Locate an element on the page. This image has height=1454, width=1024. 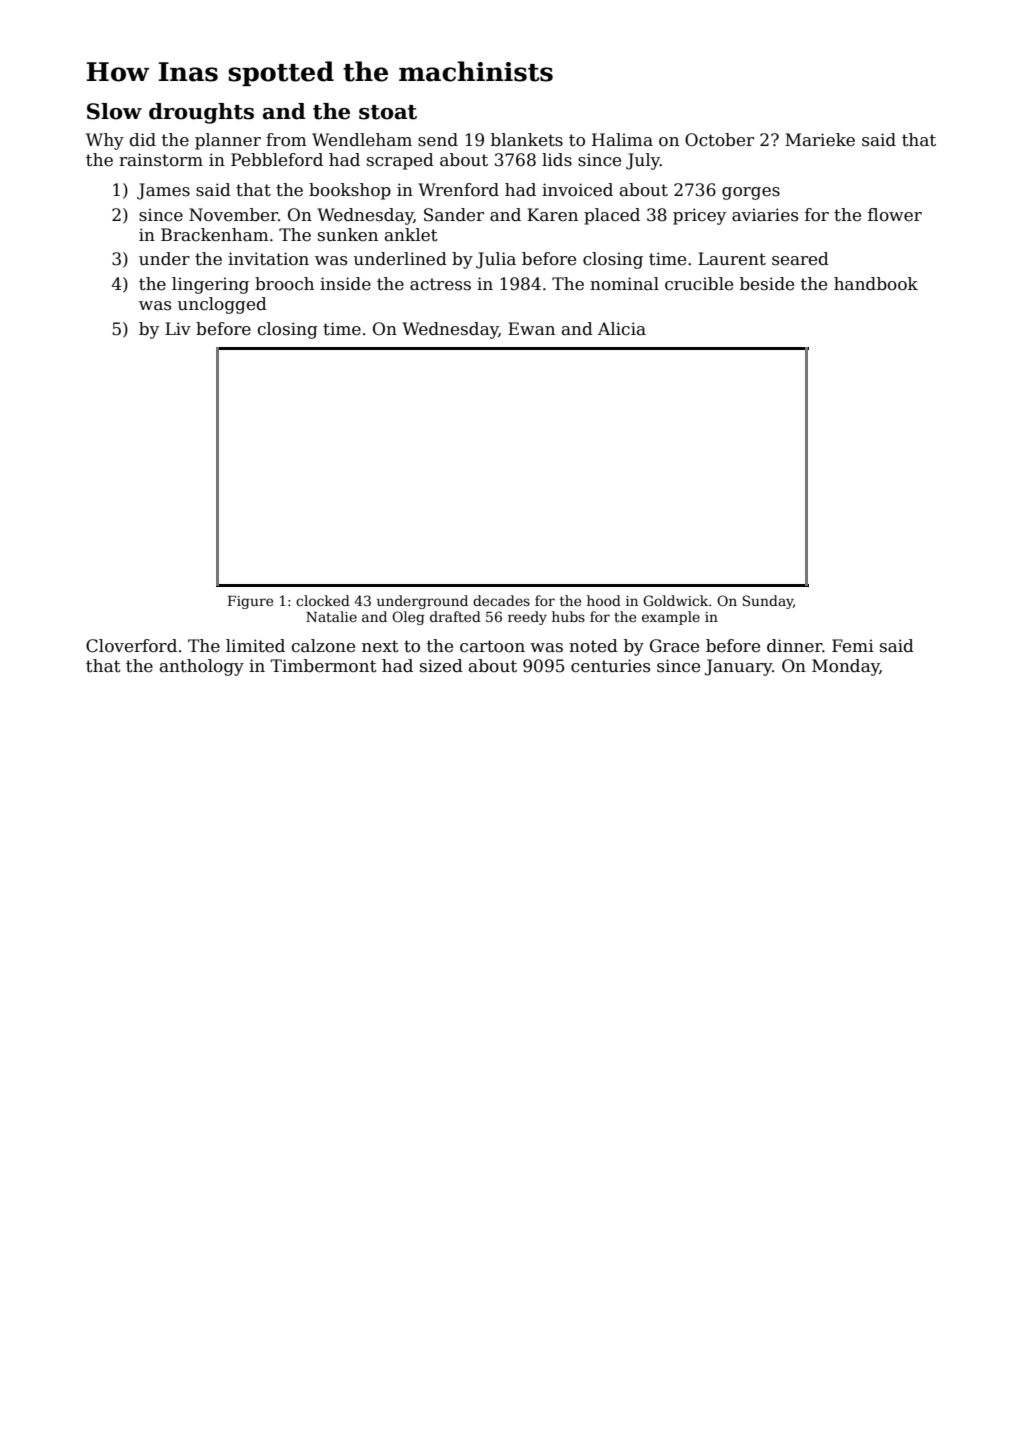
Figure is located at coordinates (250, 602).
